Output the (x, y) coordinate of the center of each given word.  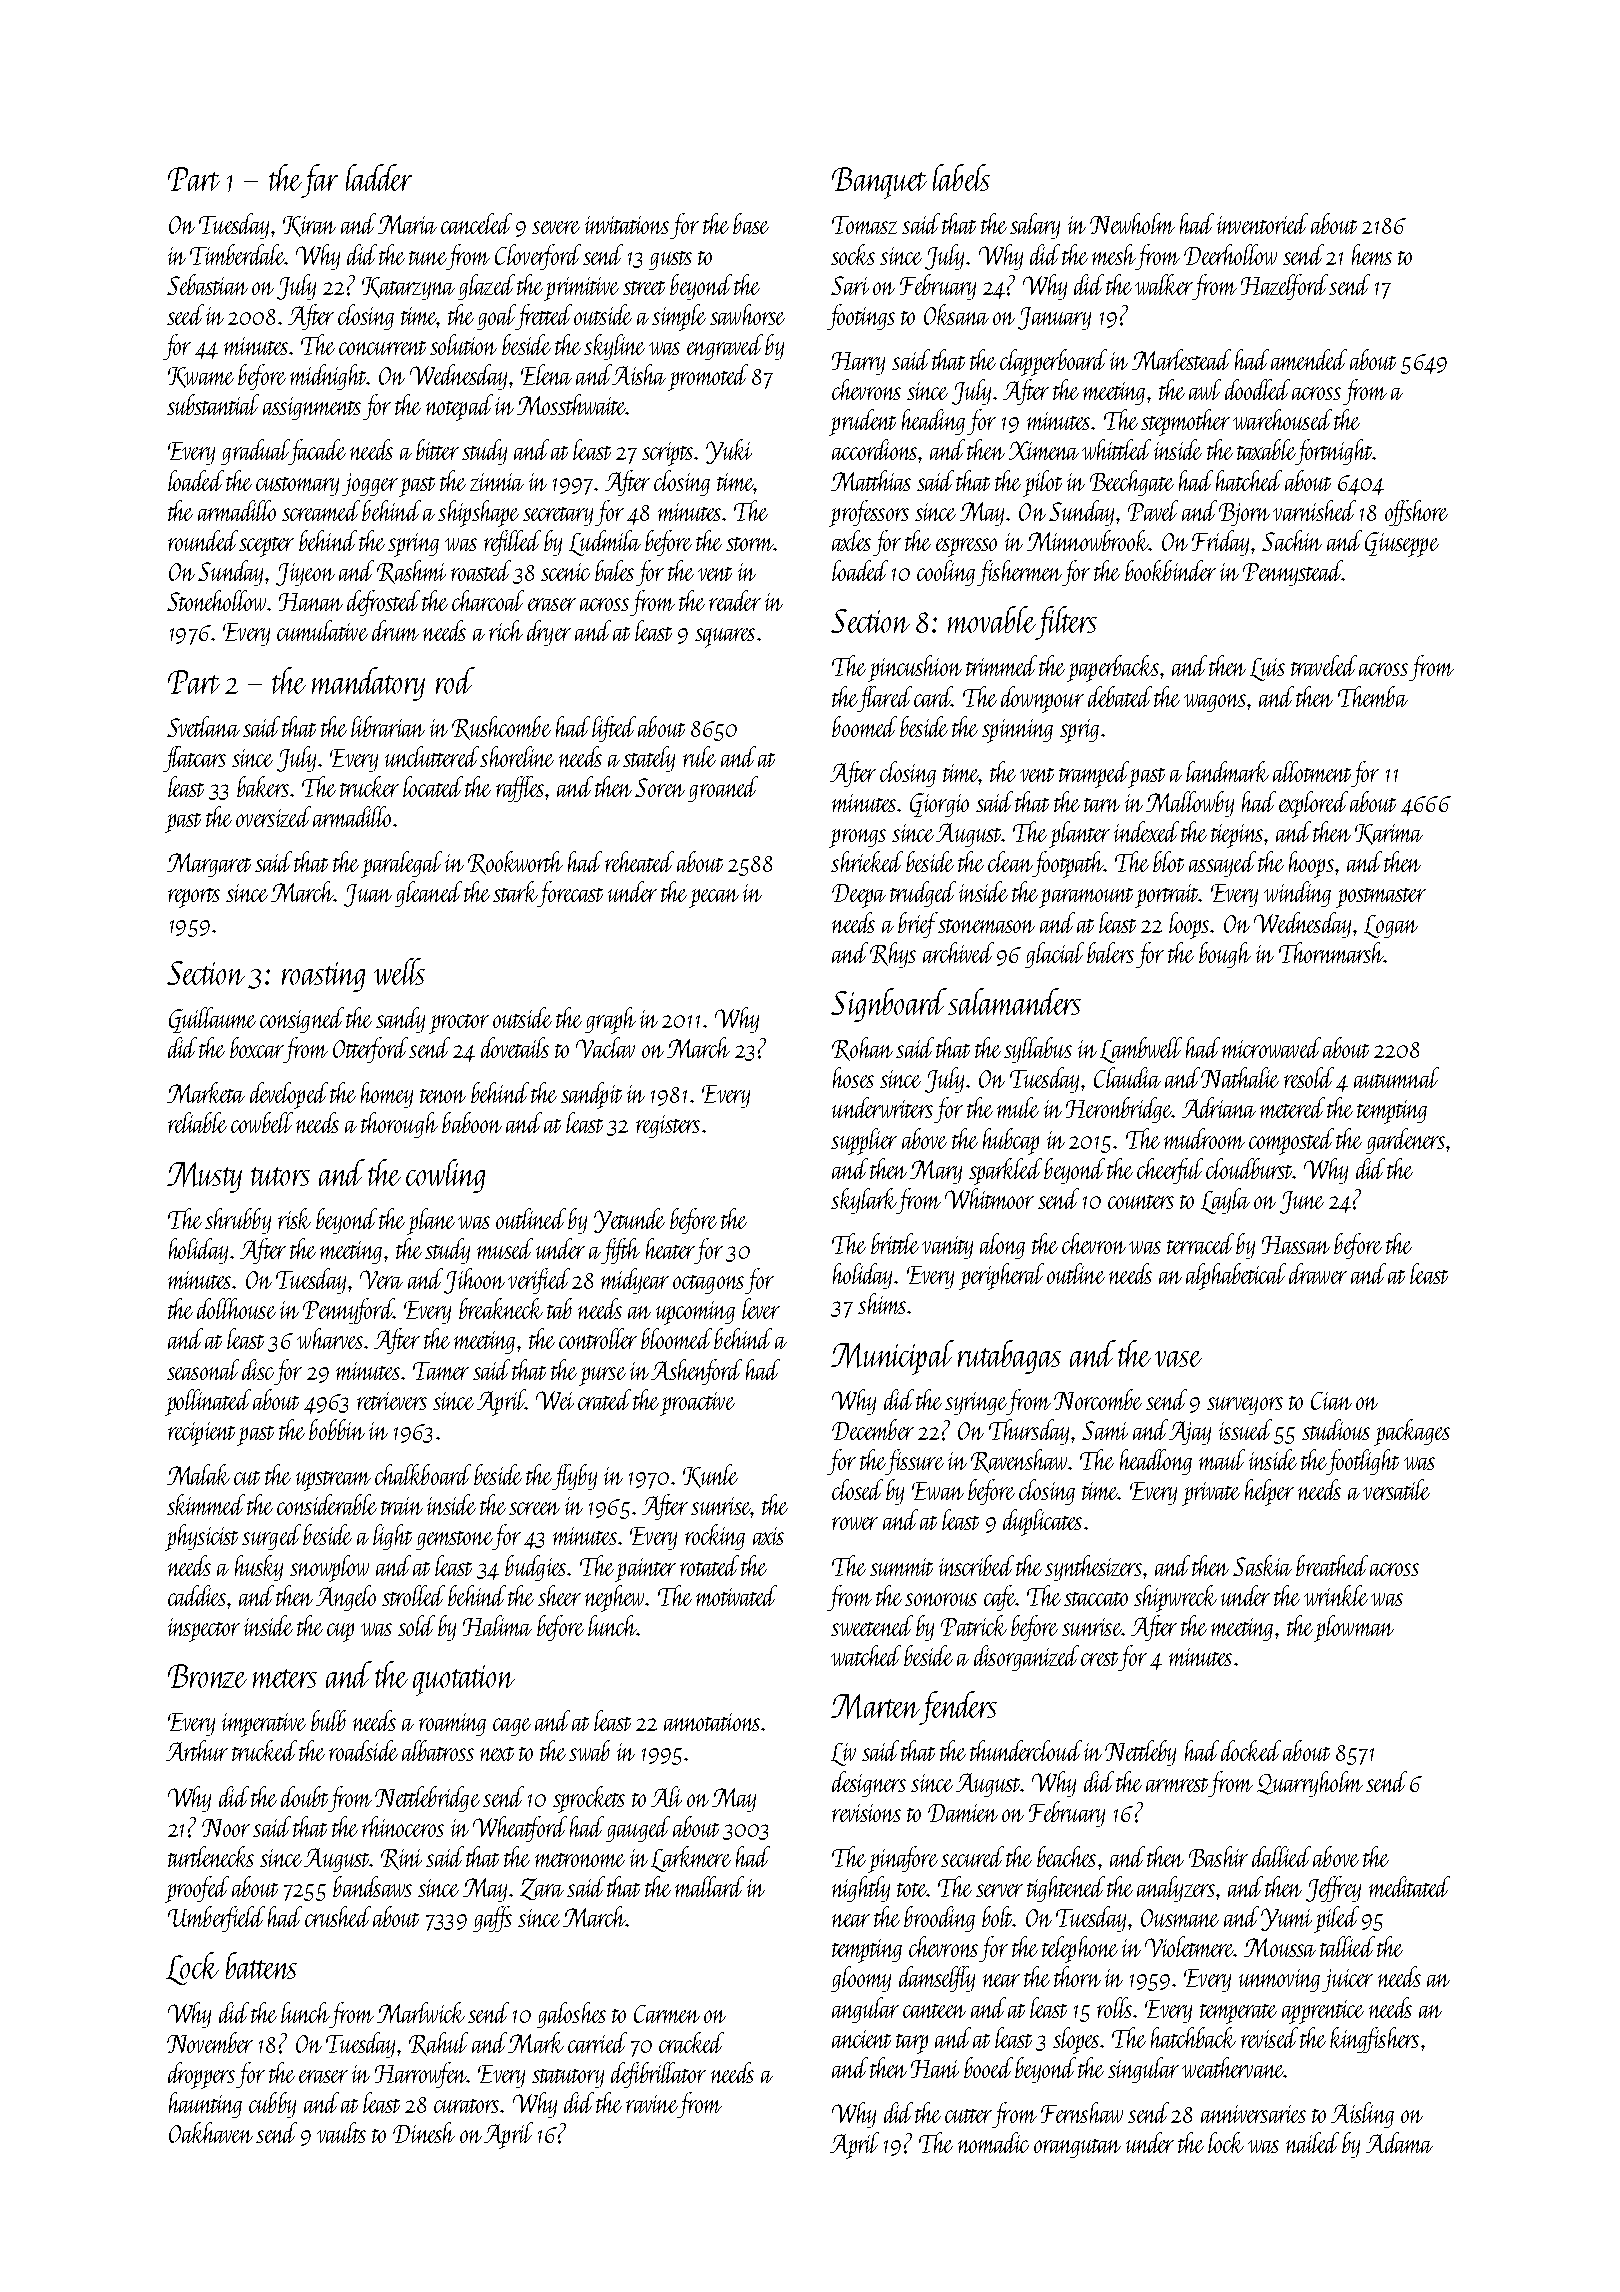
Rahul (438, 2044)
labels (961, 177)
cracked (691, 2042)
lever (761, 1308)
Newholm (1132, 223)
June (1302, 1202)
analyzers (1176, 1889)
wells (399, 971)
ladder (379, 177)
